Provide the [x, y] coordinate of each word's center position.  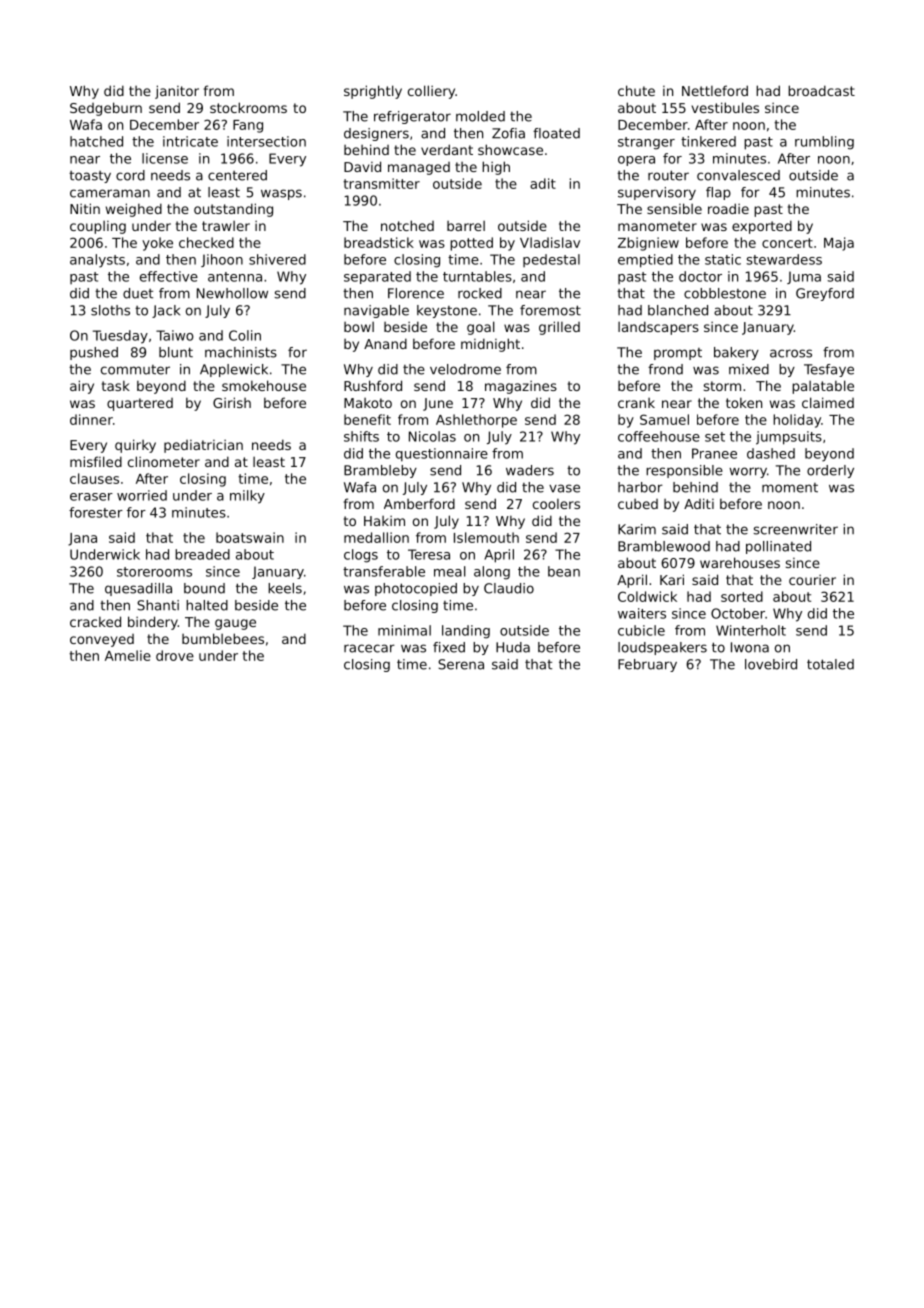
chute [636, 90]
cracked [95, 621]
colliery [431, 92]
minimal [404, 630]
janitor [177, 92]
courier [812, 580]
